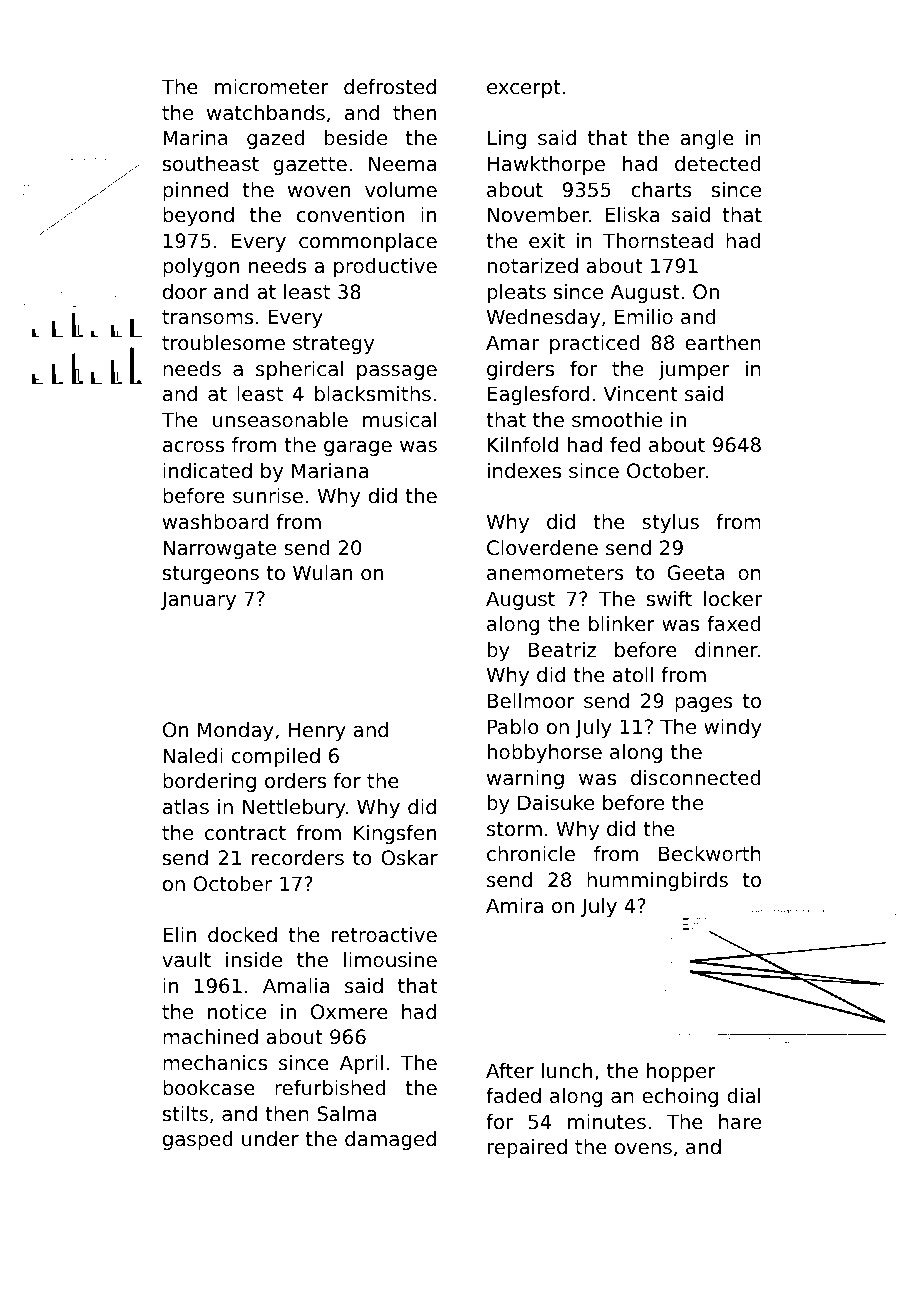  Describe the element at coordinates (510, 1070) in the document. I see `After` at that location.
